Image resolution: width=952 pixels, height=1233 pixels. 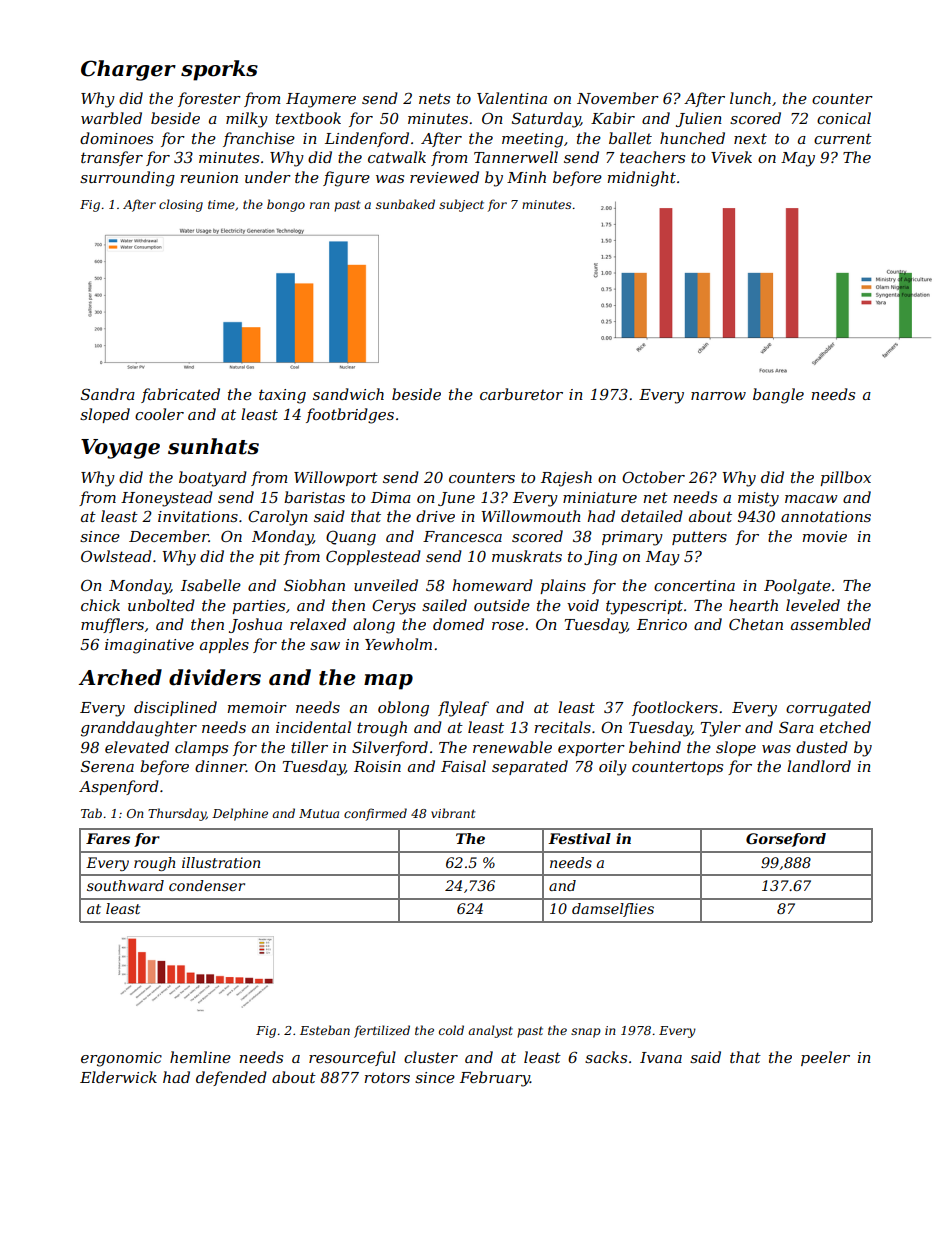 What do you see at coordinates (213, 446) in the image?
I see `sunhats` at bounding box center [213, 446].
